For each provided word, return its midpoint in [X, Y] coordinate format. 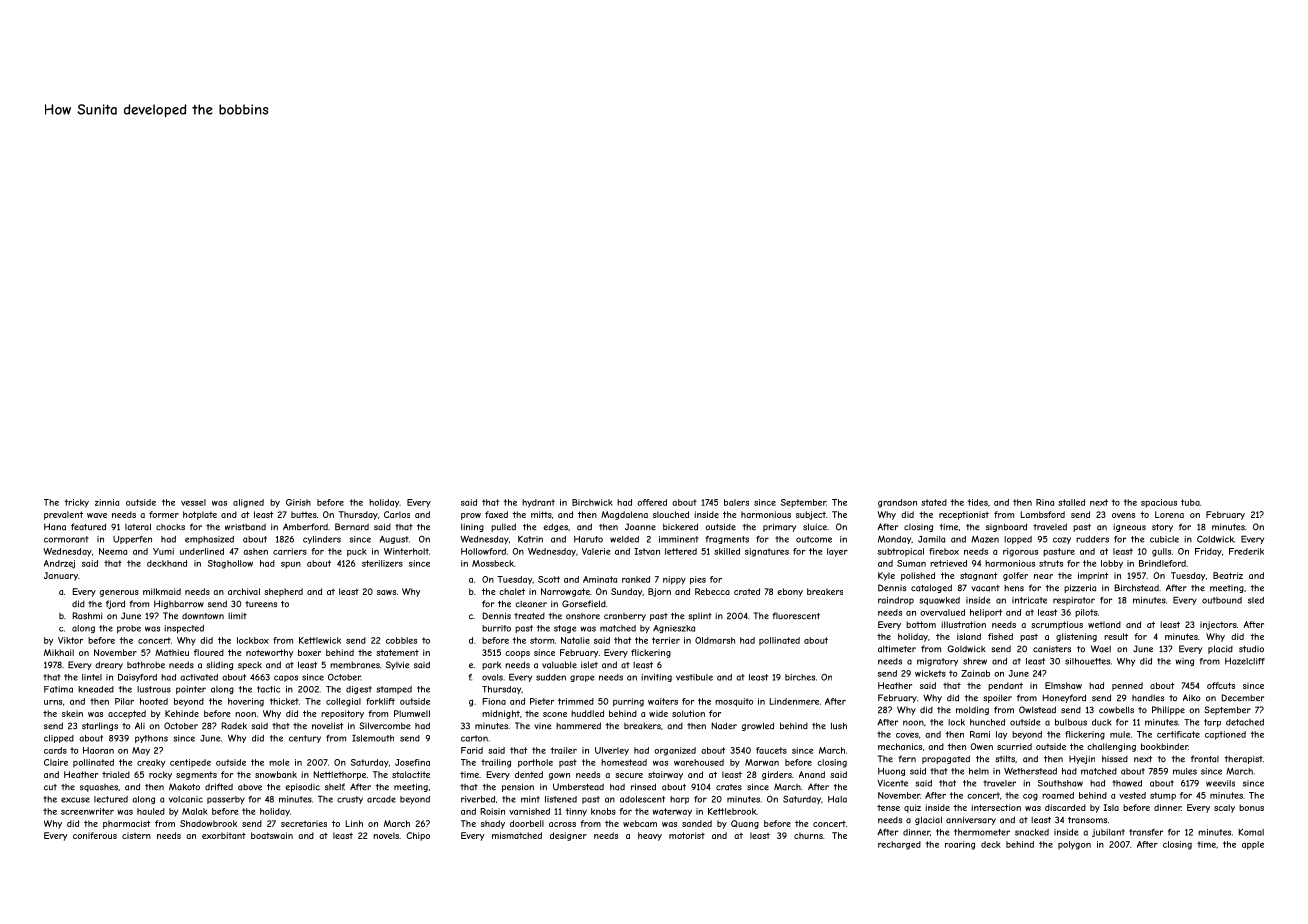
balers [736, 502]
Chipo [418, 836]
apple [1253, 845]
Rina [1045, 502]
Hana [55, 527]
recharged [899, 845]
